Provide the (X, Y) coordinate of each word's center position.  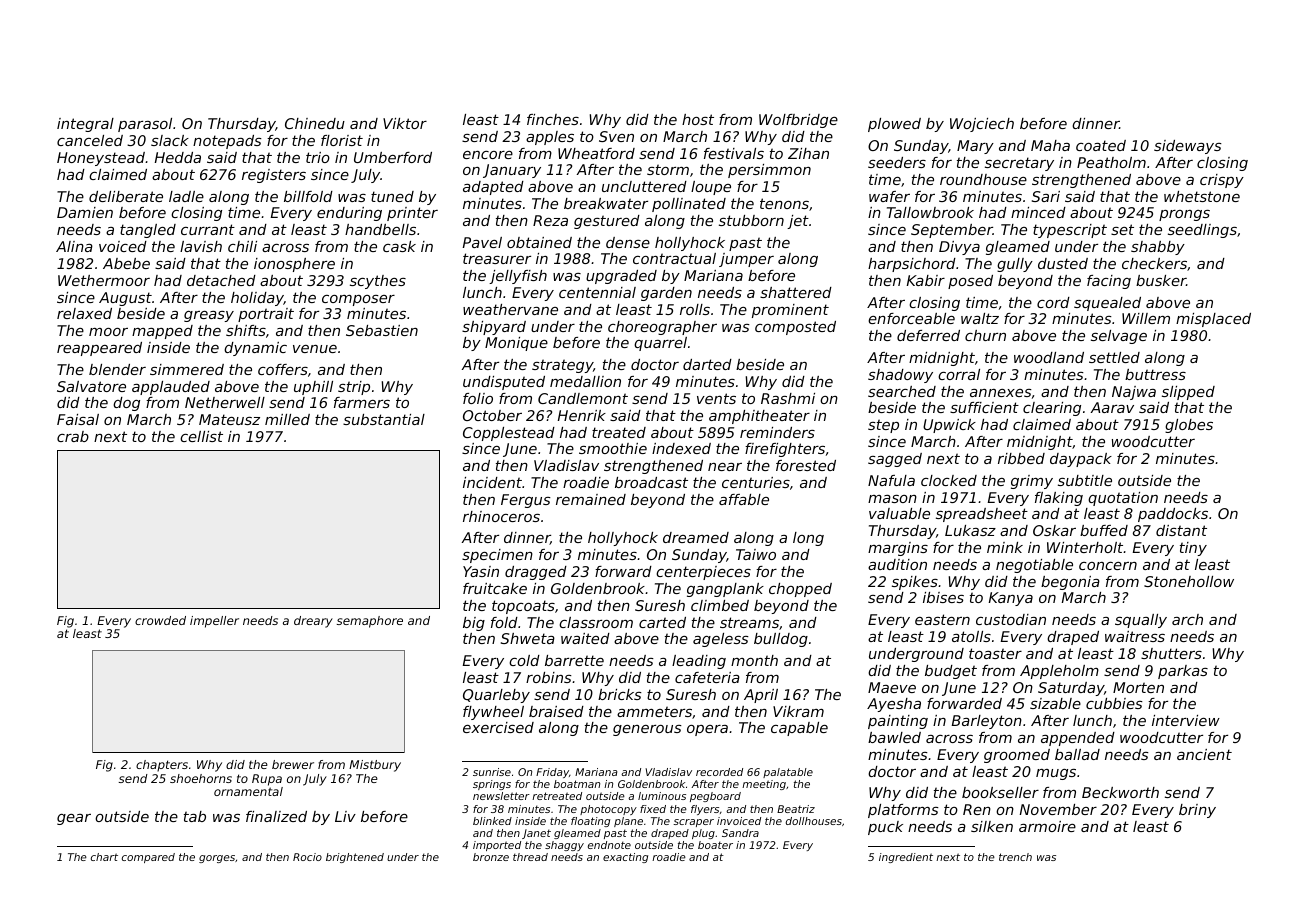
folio (478, 398)
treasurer (497, 258)
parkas (1183, 672)
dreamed (696, 537)
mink (1005, 547)
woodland (1049, 357)
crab (73, 436)
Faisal (78, 419)
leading (699, 662)
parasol (145, 125)
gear (74, 819)
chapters (162, 766)
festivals (734, 153)
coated (1101, 145)
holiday (257, 299)
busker (1161, 280)
